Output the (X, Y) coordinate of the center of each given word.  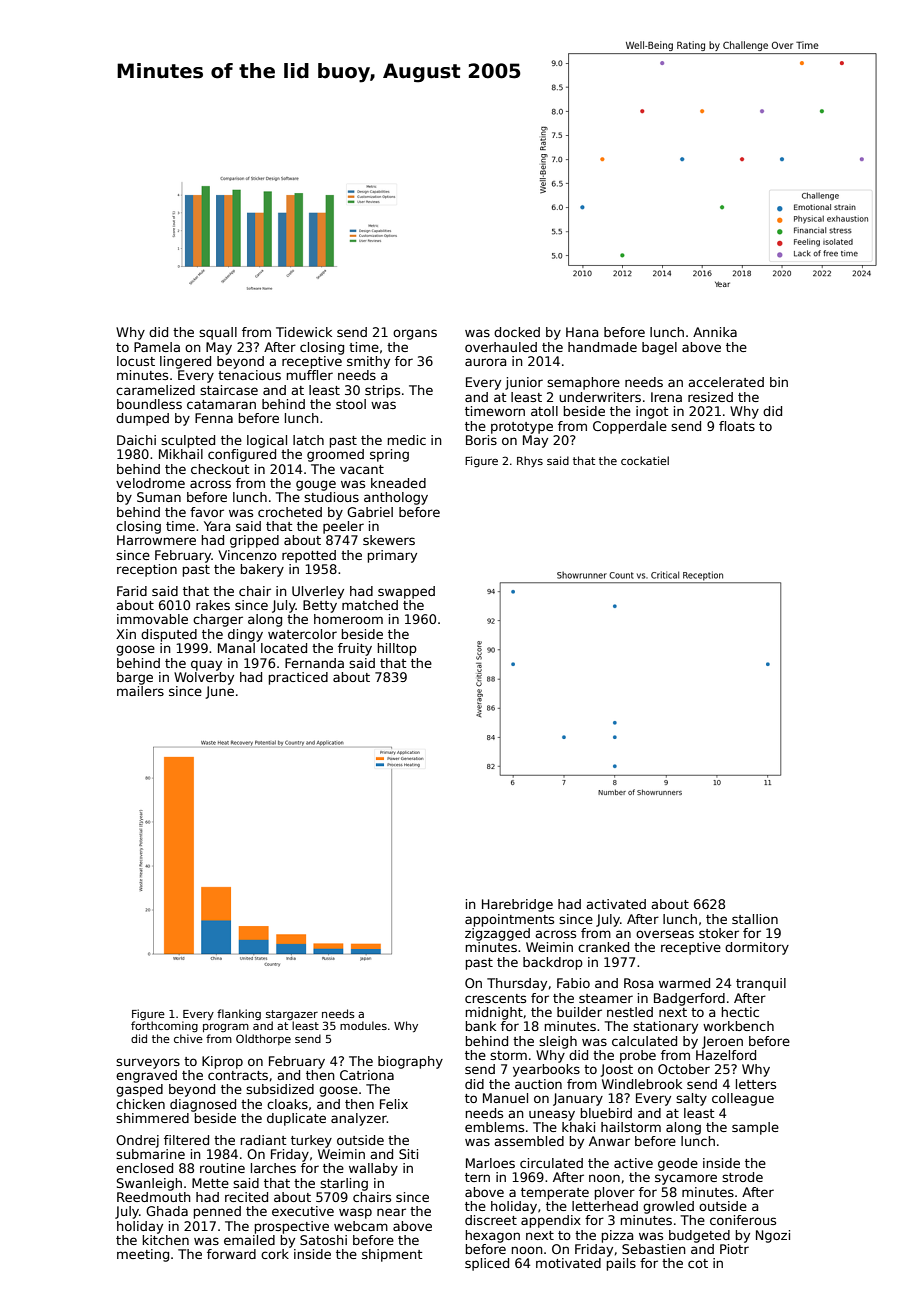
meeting (143, 1255)
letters (756, 1084)
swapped (406, 592)
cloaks (287, 1104)
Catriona (367, 1075)
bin (779, 382)
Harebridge (517, 905)
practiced (298, 678)
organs (415, 334)
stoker (719, 933)
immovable (152, 619)
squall (218, 333)
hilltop (397, 649)
